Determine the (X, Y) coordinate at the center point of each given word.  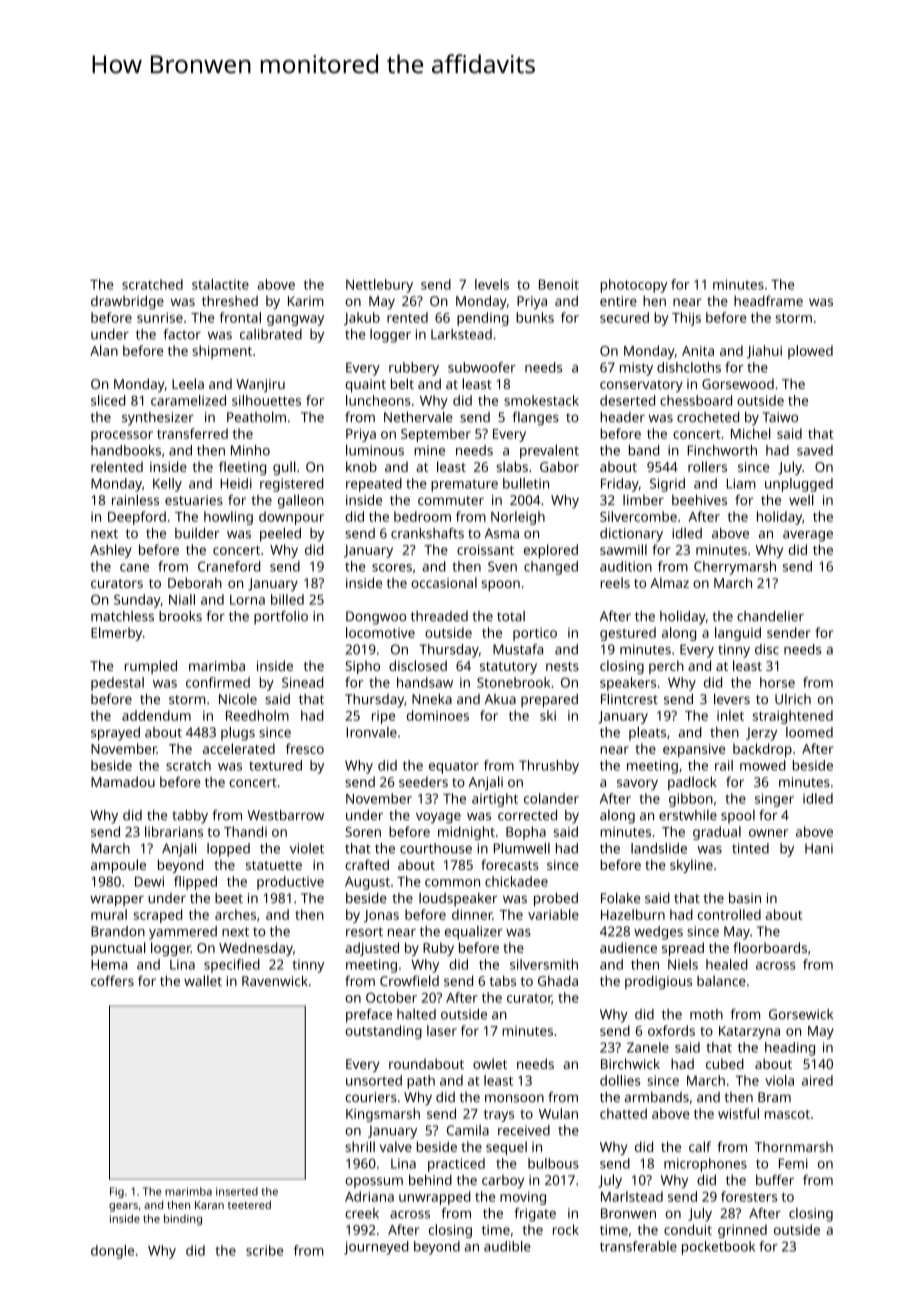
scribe (264, 1250)
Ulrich (793, 699)
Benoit (559, 284)
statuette (274, 865)
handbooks (126, 450)
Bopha (526, 833)
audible (507, 1246)
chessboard (696, 400)
